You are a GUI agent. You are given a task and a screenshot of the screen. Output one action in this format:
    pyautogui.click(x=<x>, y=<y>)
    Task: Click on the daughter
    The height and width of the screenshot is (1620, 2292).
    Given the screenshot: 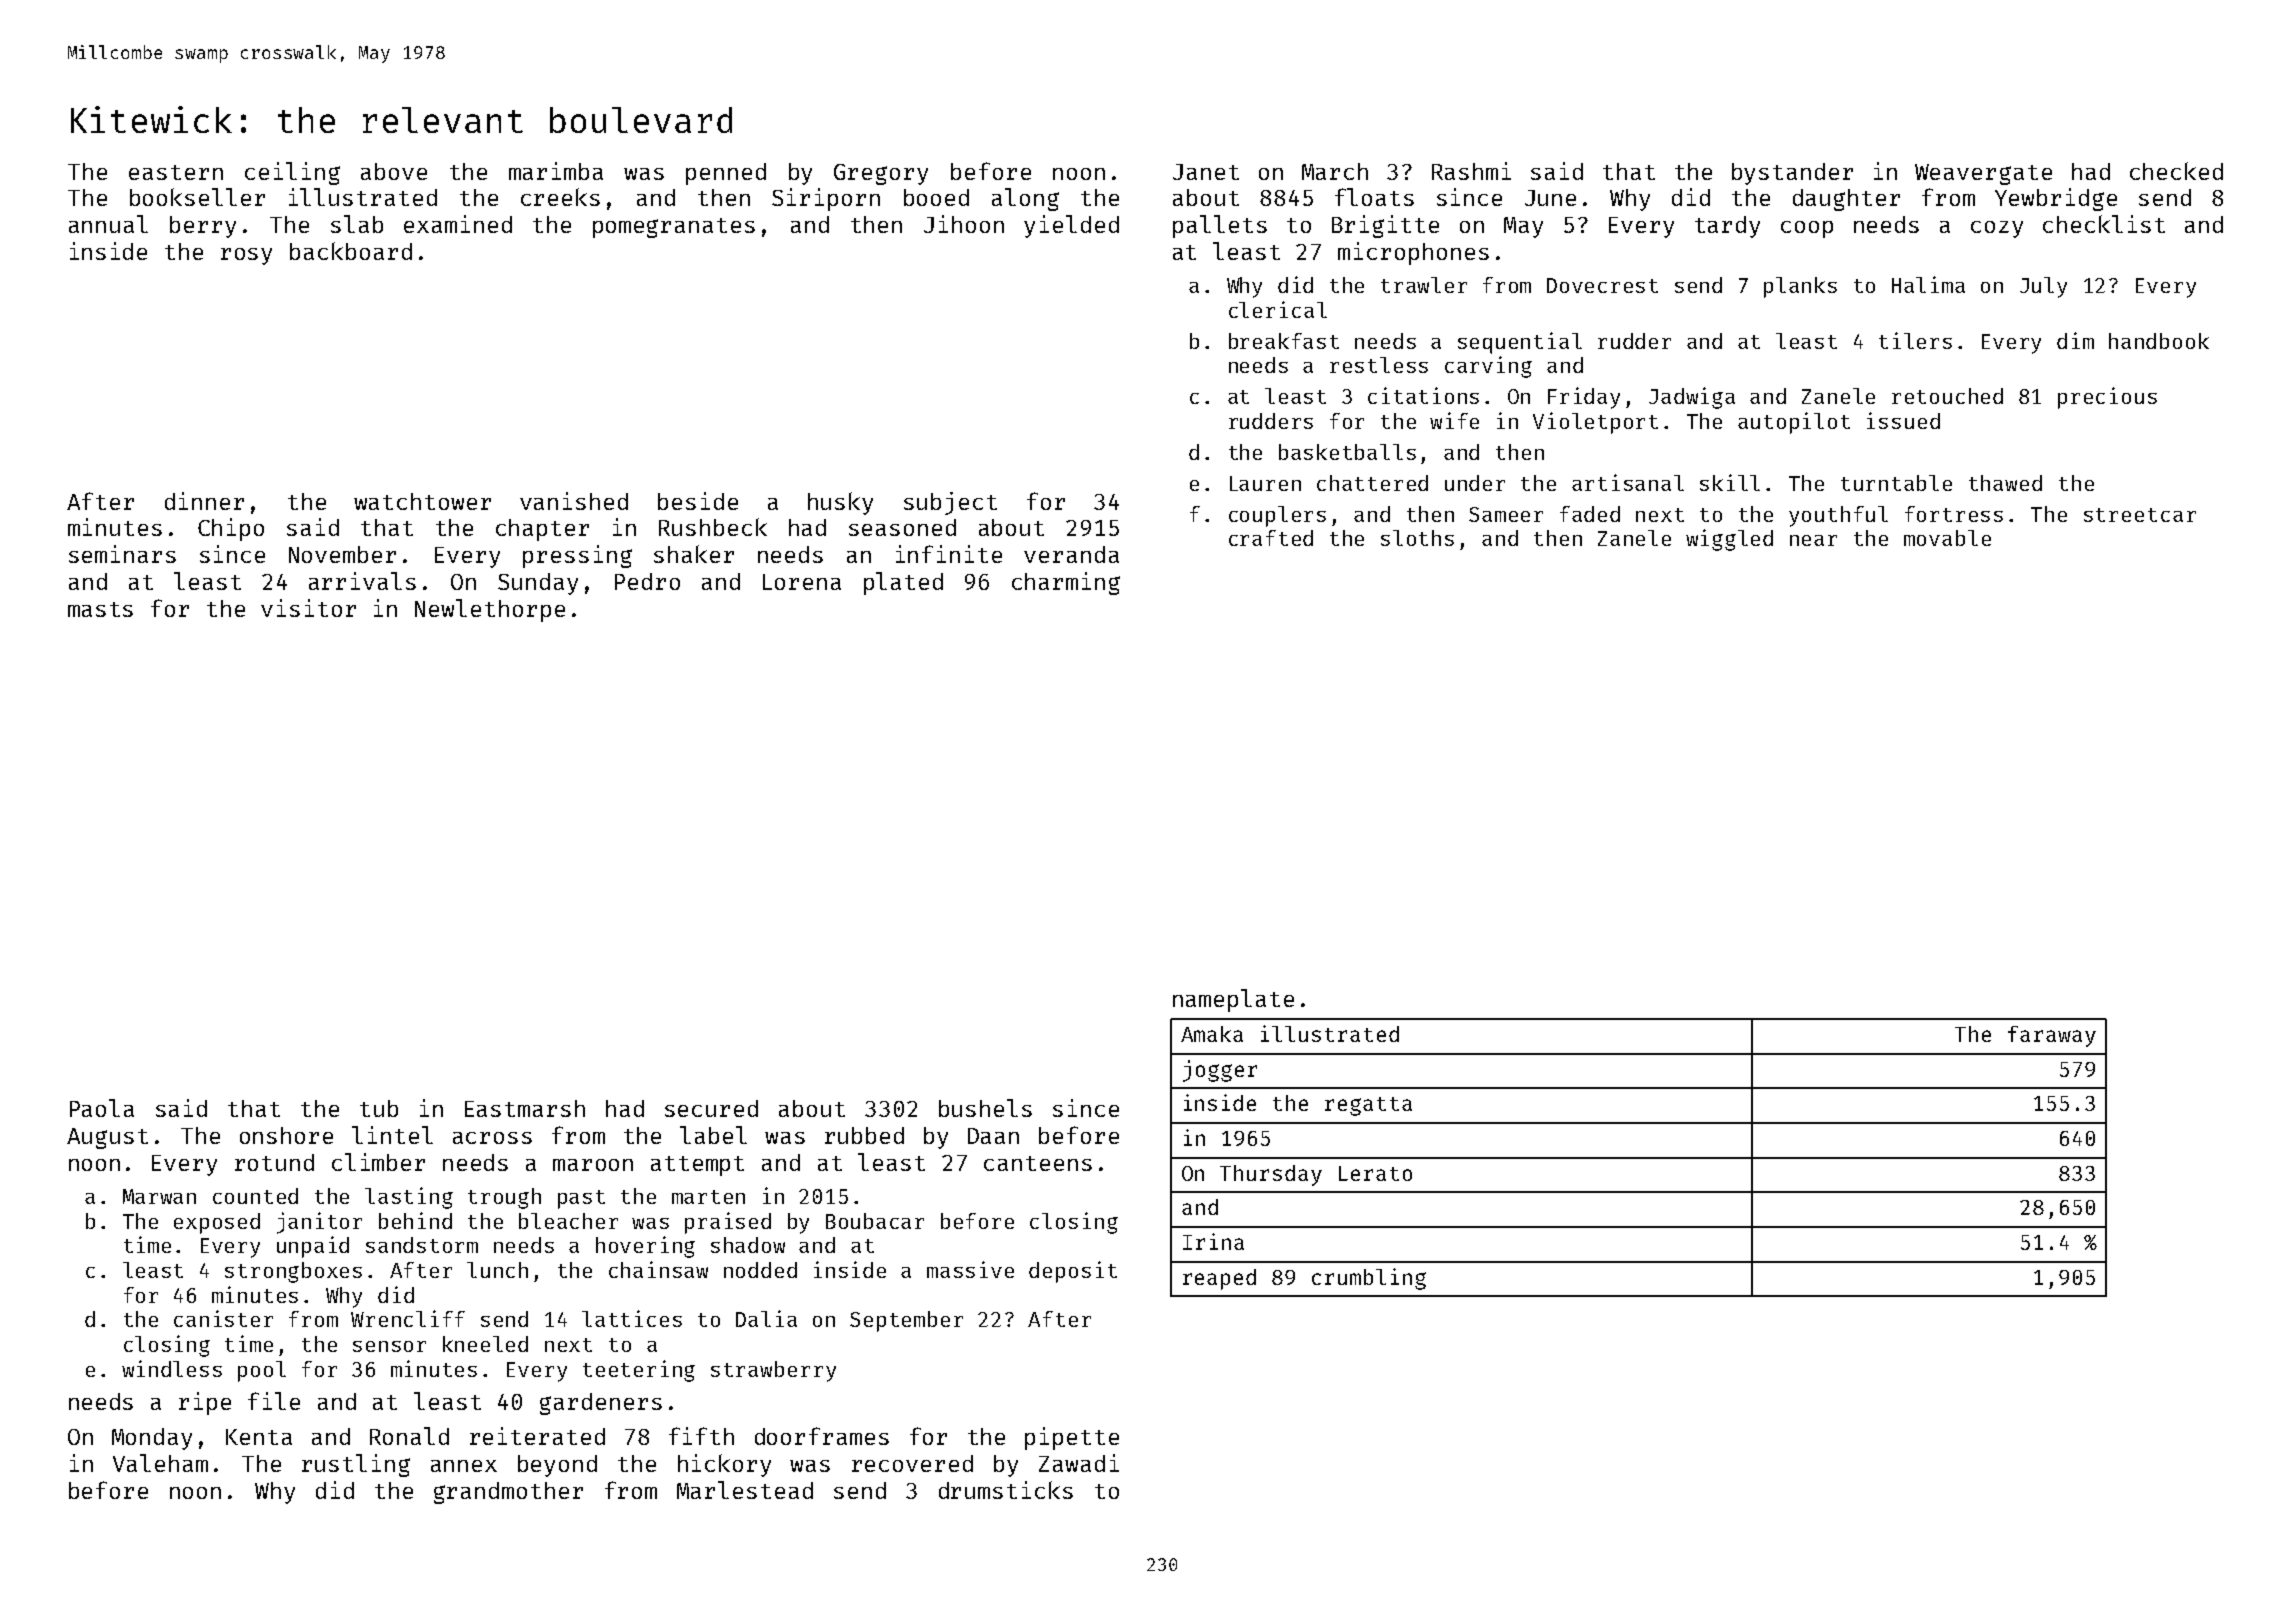 What is the action you would take?
    pyautogui.click(x=1846, y=200)
